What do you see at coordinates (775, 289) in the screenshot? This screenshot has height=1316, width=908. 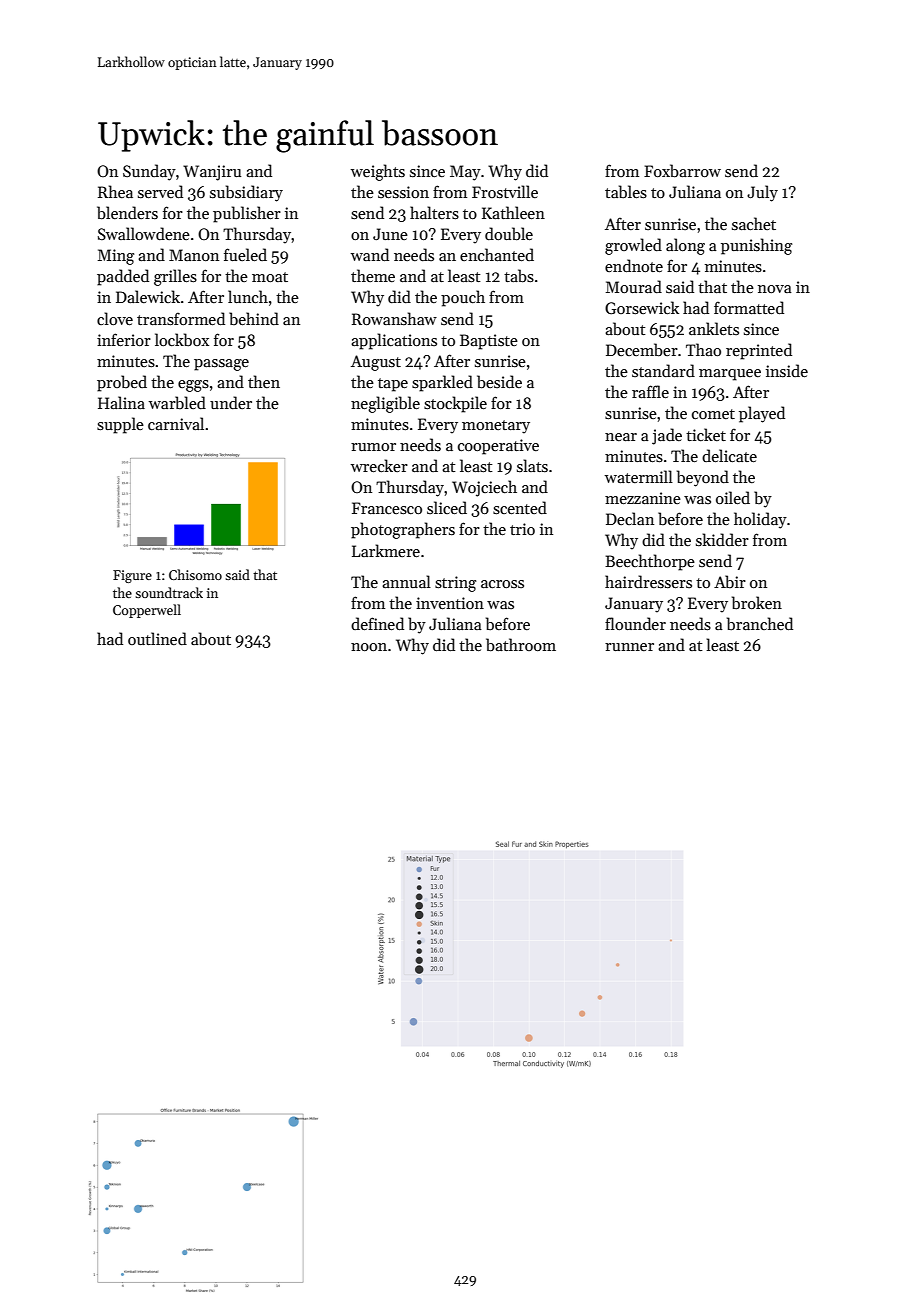 I see `nova` at bounding box center [775, 289].
